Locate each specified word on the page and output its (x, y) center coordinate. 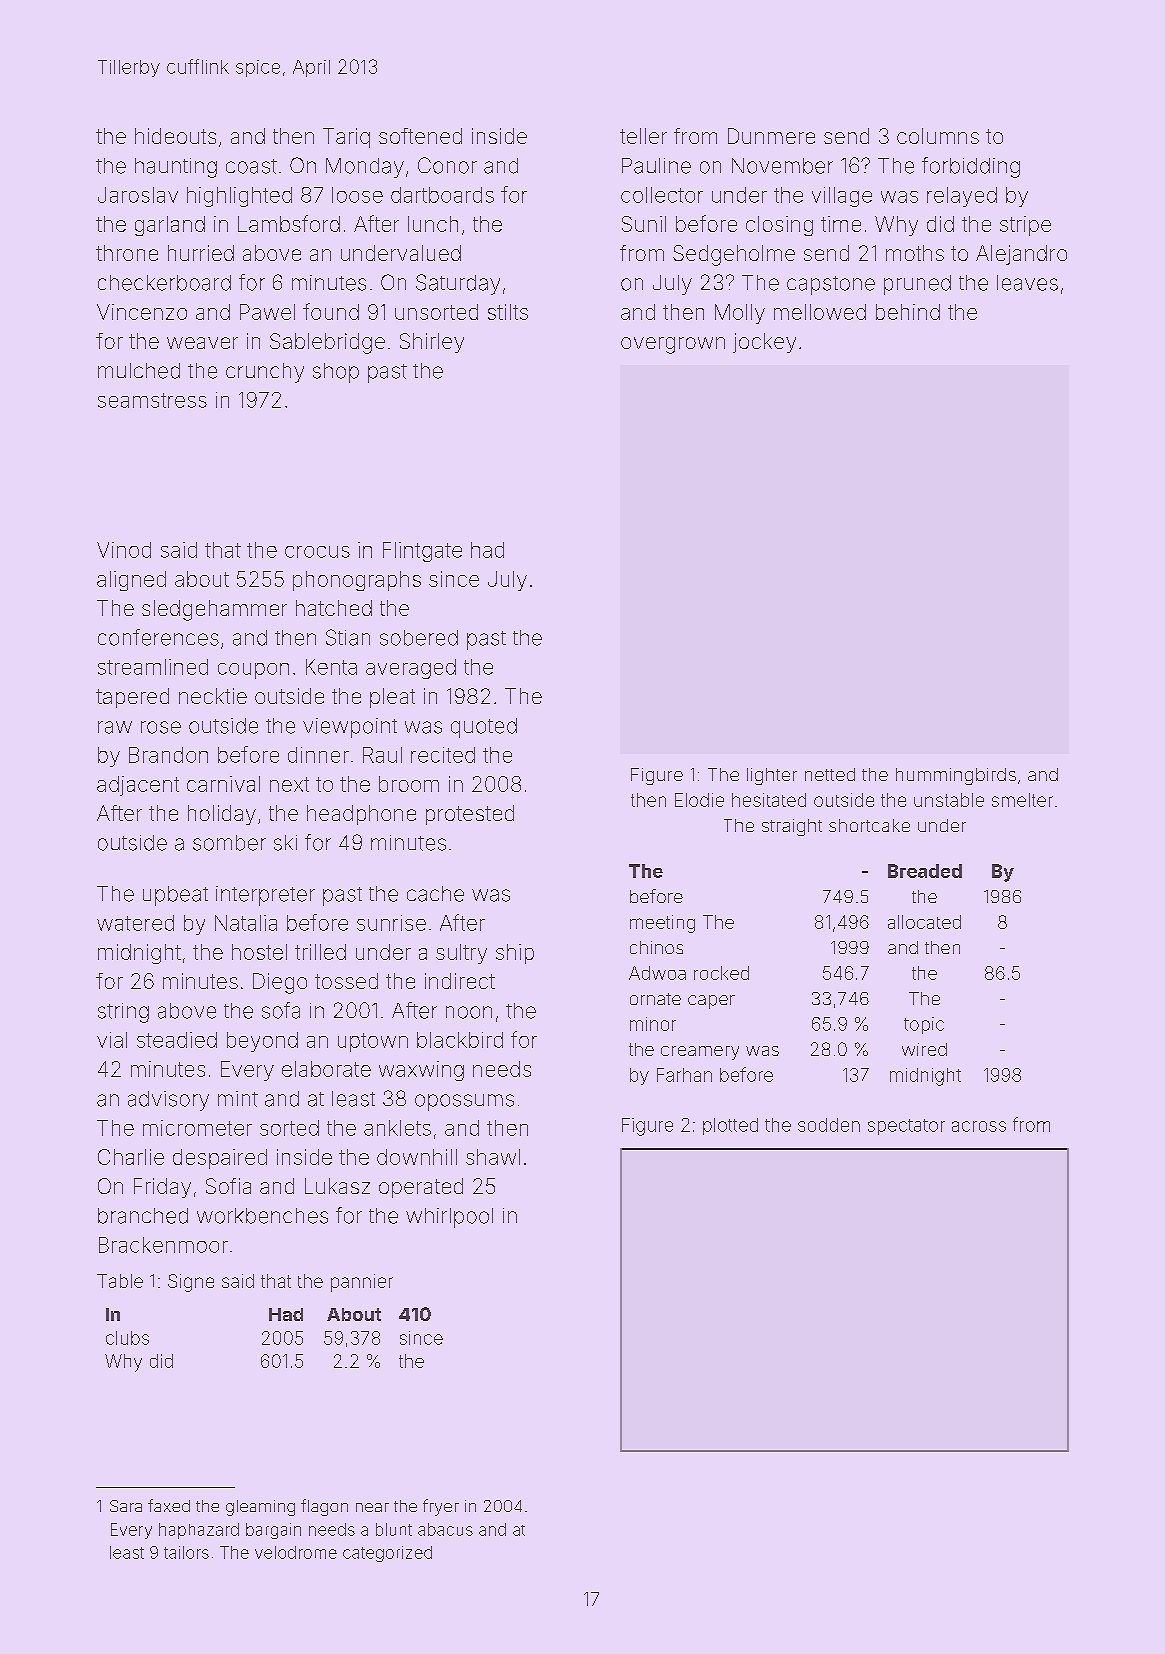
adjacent (138, 786)
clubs (127, 1338)
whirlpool (449, 1218)
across (979, 1126)
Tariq (346, 138)
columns (938, 136)
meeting (662, 924)
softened (420, 136)
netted (830, 774)
